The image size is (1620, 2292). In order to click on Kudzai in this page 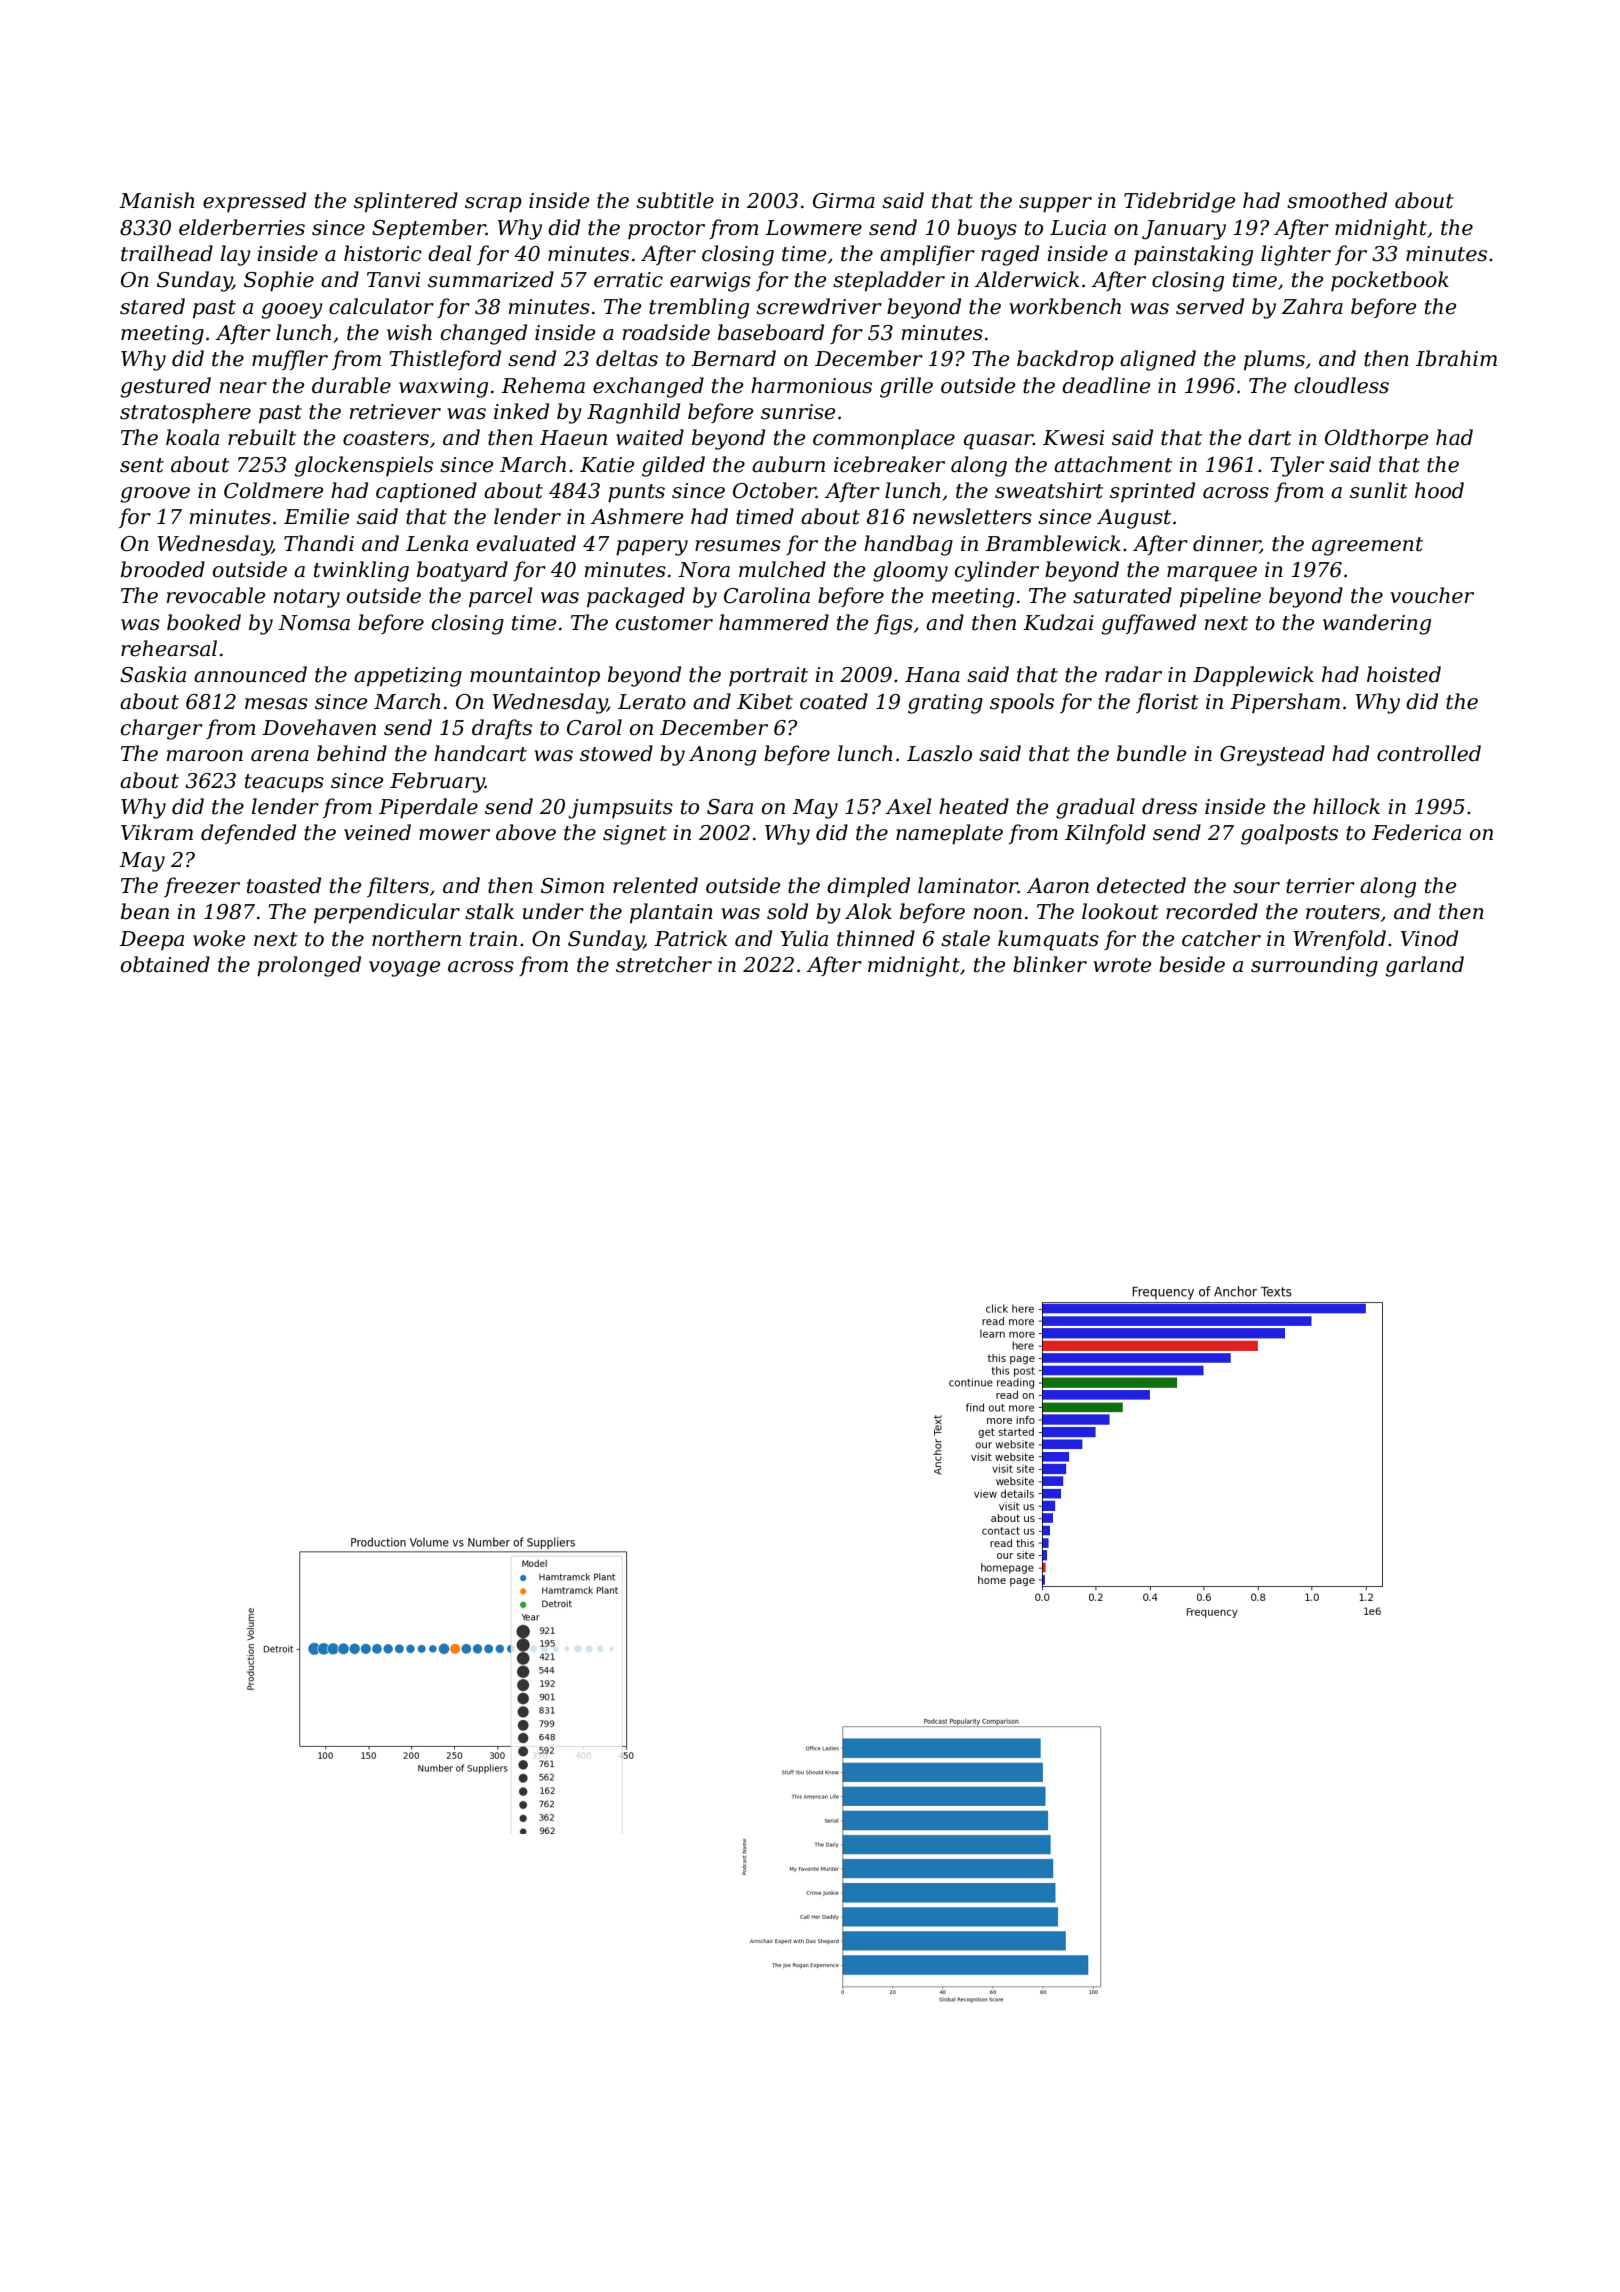, I will do `click(1058, 622)`.
